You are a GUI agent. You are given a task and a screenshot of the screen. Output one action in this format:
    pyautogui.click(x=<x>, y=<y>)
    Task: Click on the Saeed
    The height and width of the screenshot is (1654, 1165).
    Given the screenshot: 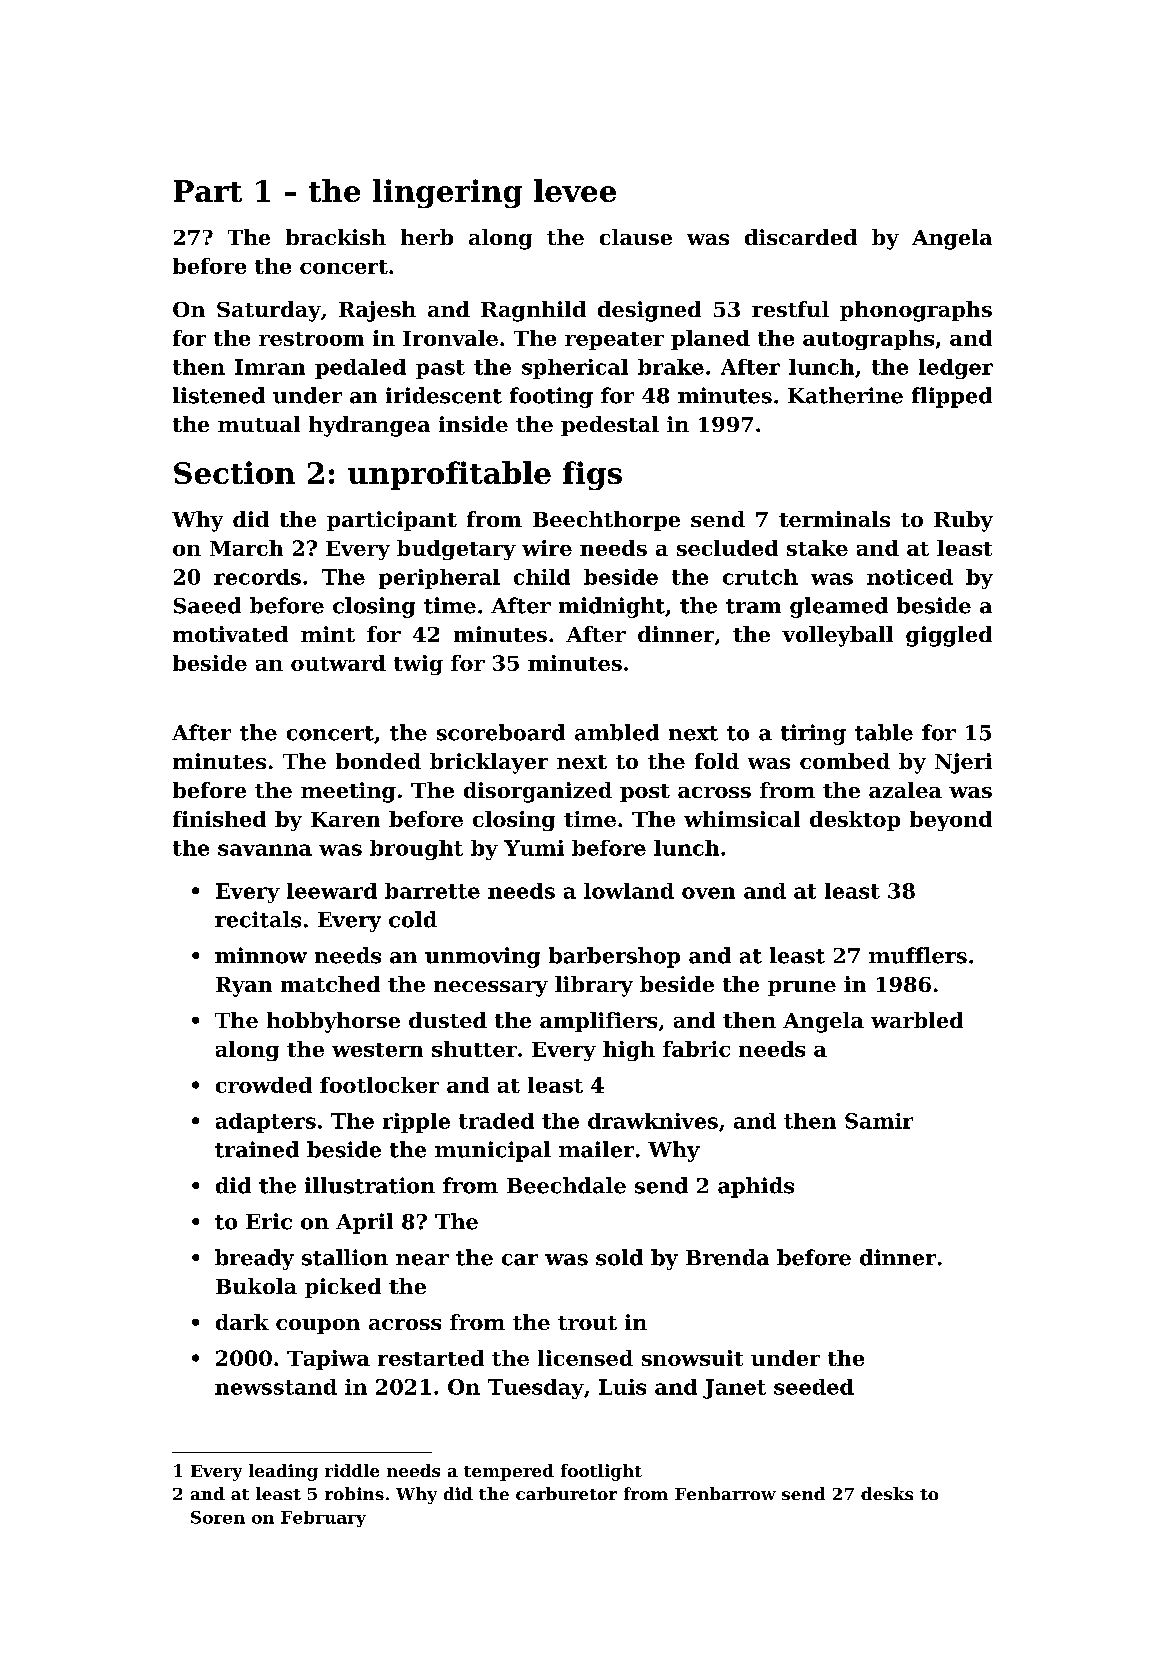 What is the action you would take?
    pyautogui.click(x=207, y=605)
